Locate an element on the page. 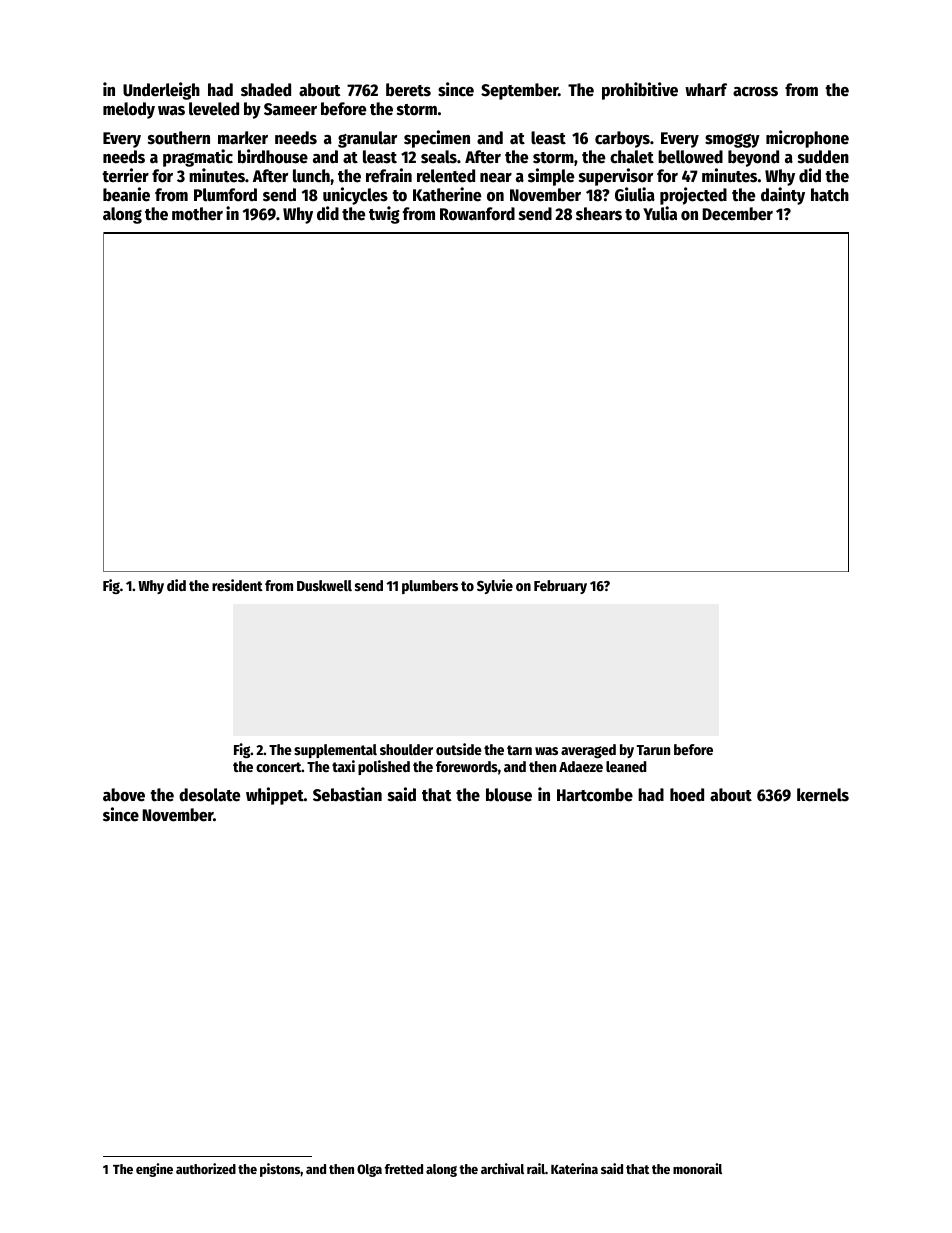  blouse is located at coordinates (509, 795).
